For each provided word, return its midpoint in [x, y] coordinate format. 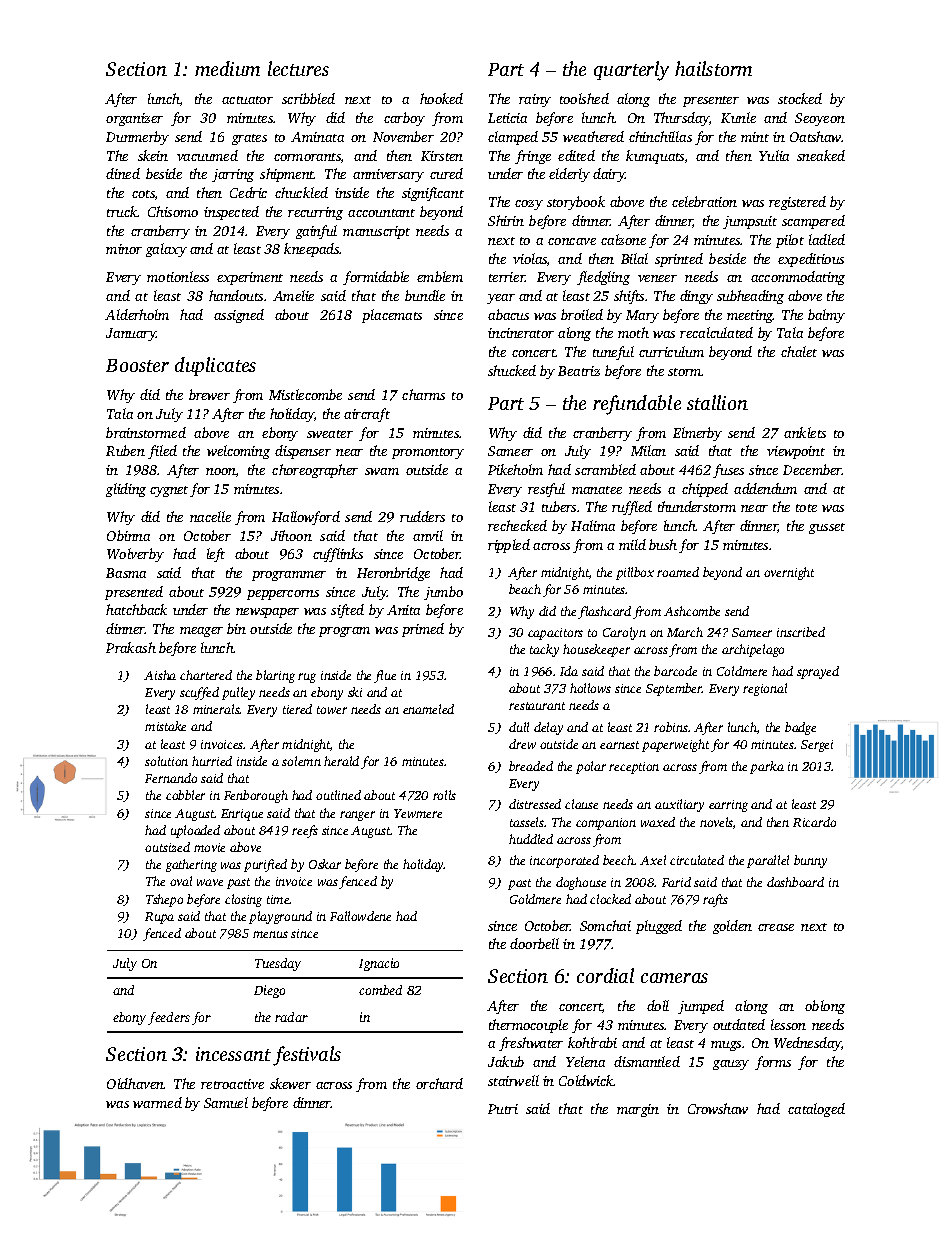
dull [519, 727]
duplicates [215, 366]
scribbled [308, 98]
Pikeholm [515, 469]
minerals [216, 709]
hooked [441, 98]
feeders [169, 1018]
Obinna [128, 535]
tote [806, 508]
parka [767, 767]
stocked [800, 98]
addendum [765, 488]
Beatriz [579, 371]
